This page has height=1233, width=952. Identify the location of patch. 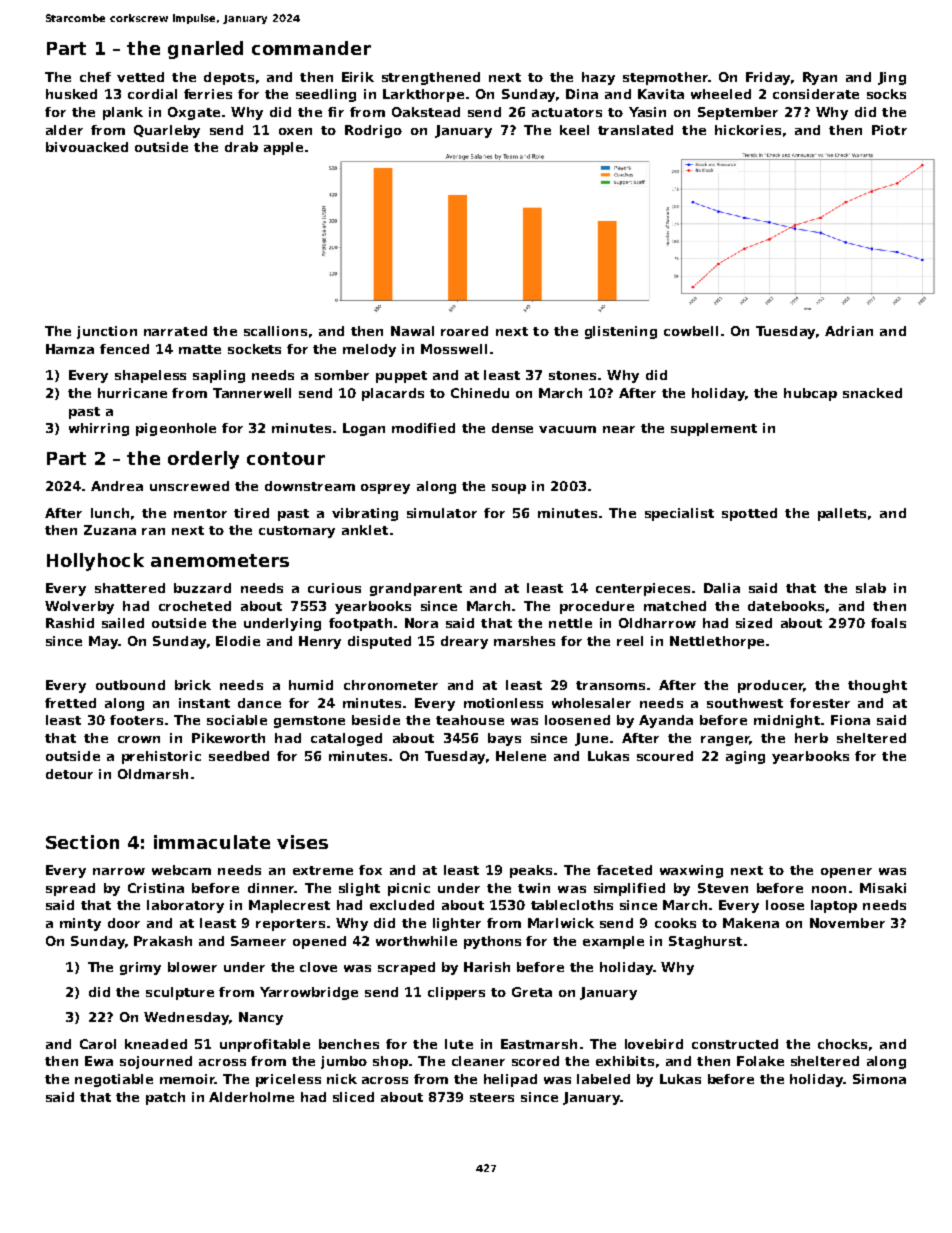
(165, 1098).
